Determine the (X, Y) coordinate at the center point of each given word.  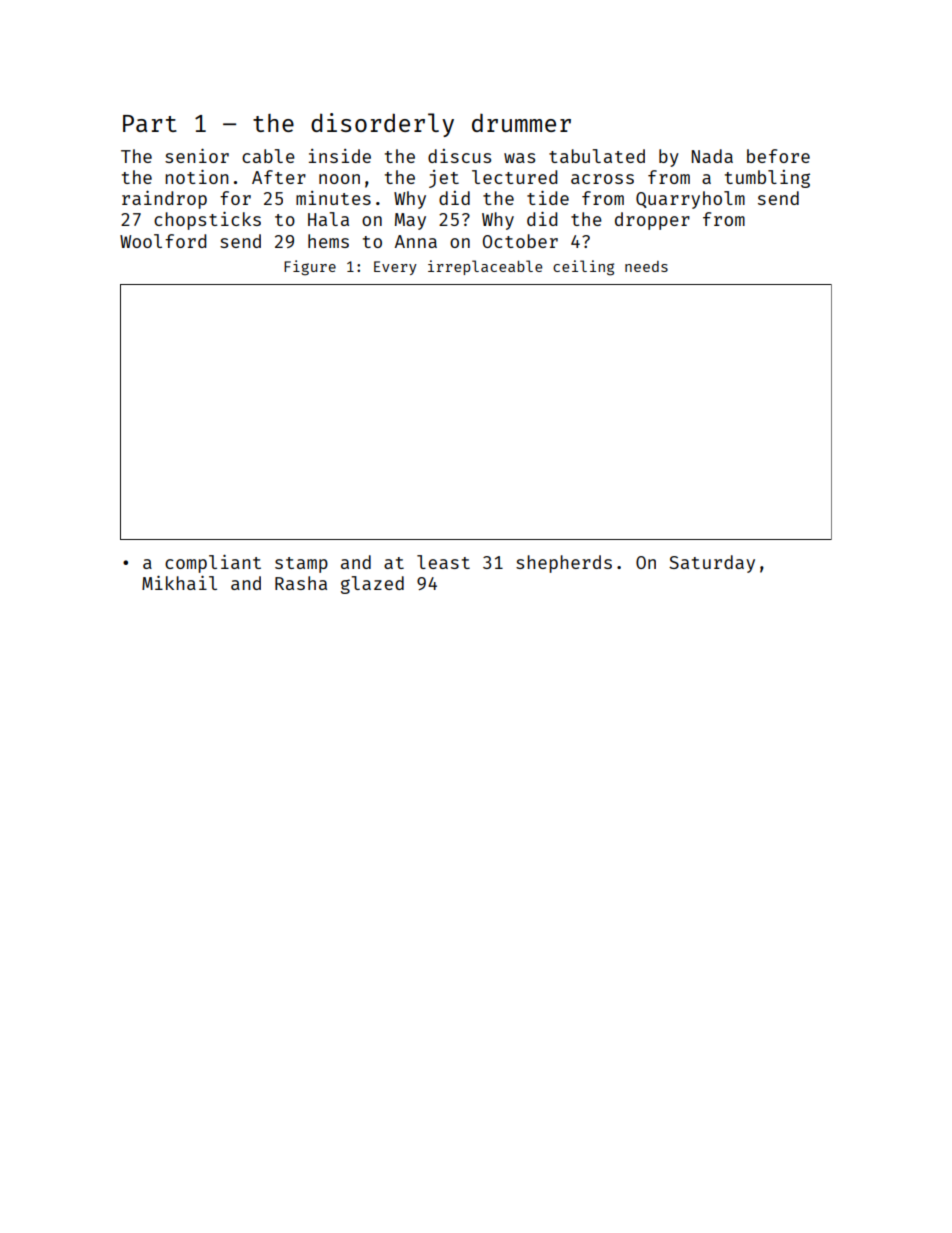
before (778, 156)
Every (395, 268)
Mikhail (179, 583)
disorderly (382, 125)
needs (646, 266)
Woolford (163, 241)
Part (150, 123)
